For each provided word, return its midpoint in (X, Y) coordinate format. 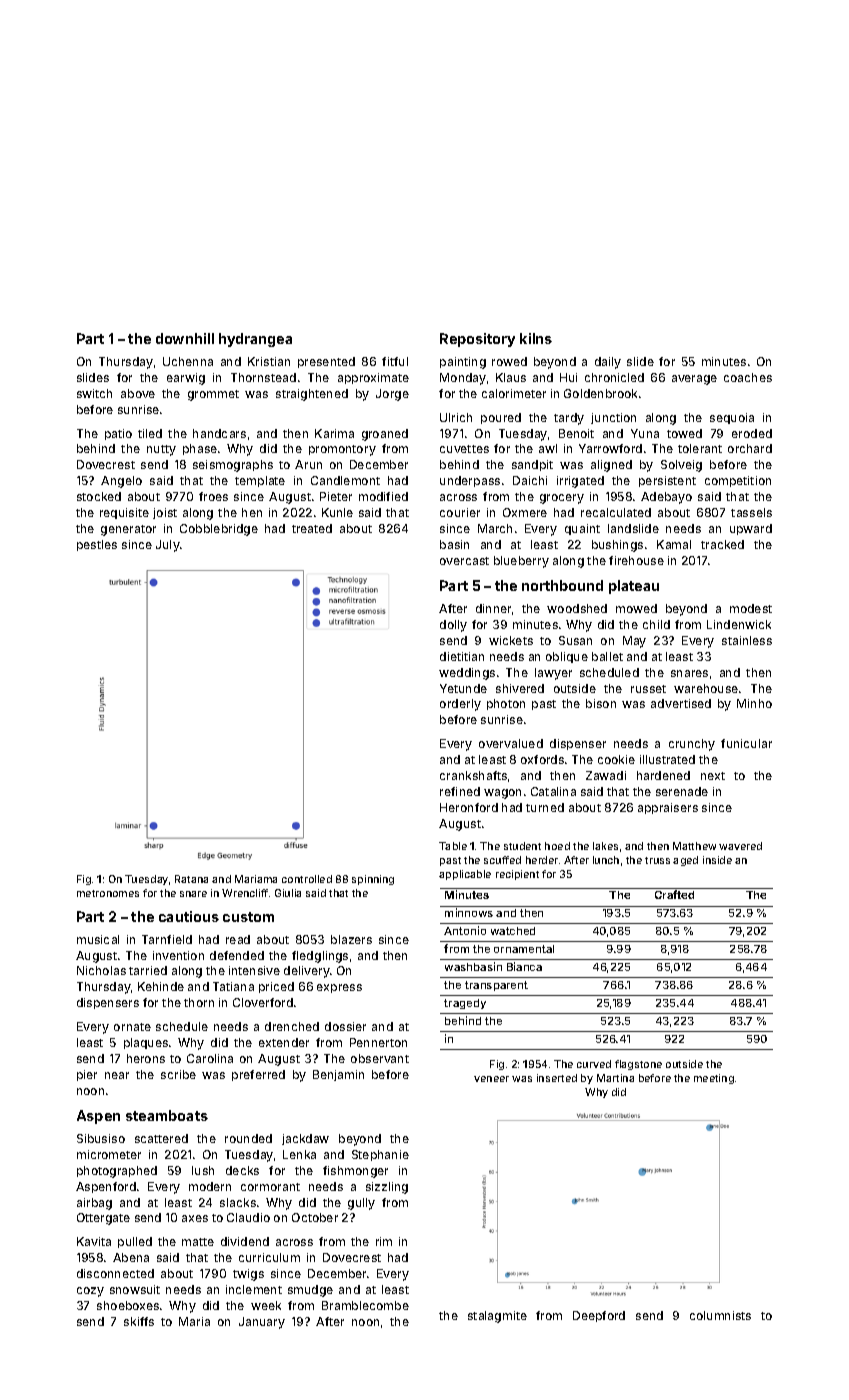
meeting (714, 1079)
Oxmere (525, 512)
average (694, 380)
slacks (238, 1202)
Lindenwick (739, 624)
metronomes (108, 893)
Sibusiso (101, 1138)
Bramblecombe (365, 1305)
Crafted (674, 894)
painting (463, 363)
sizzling (387, 1188)
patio (118, 434)
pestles (97, 545)
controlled (307, 879)
